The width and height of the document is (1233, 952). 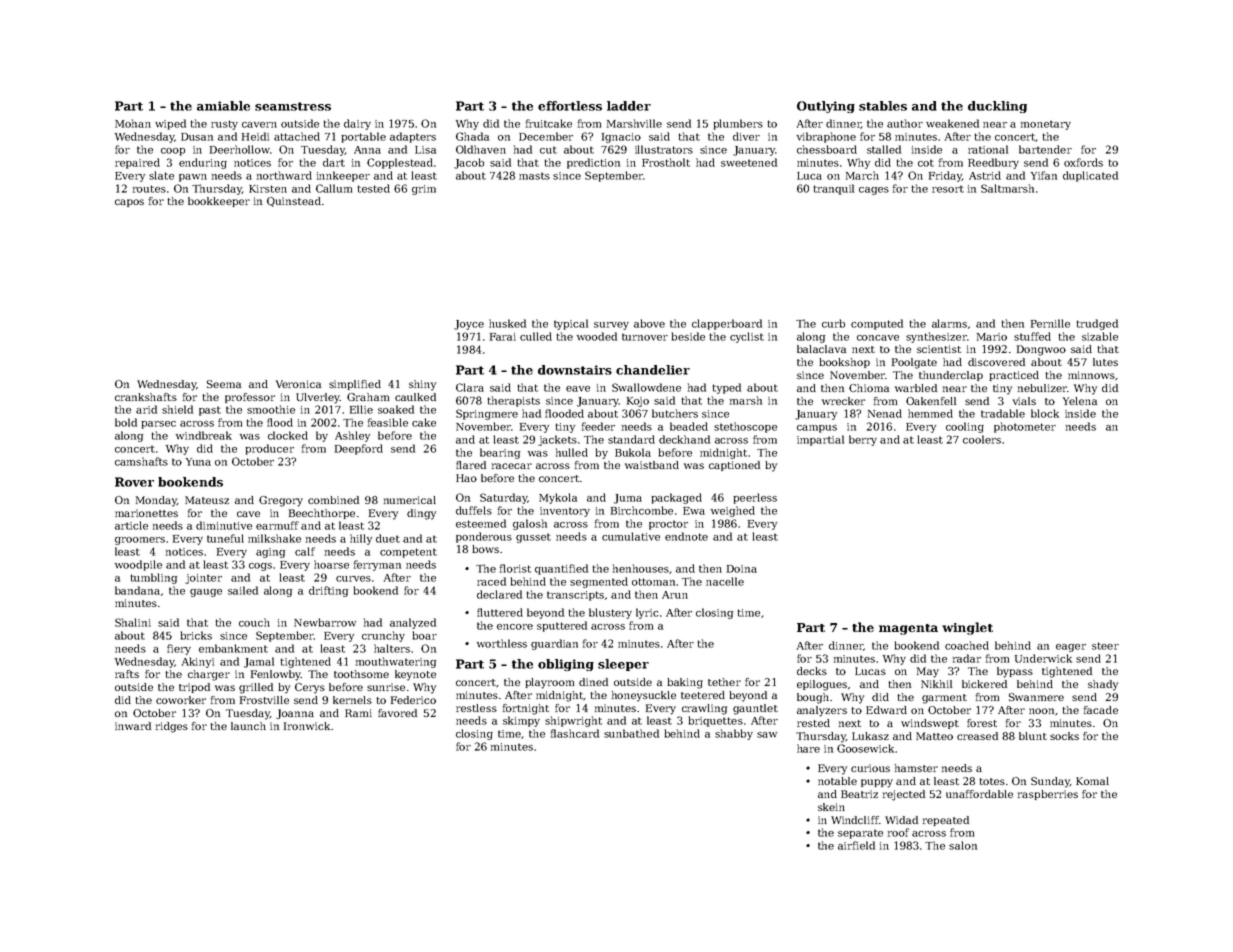 What do you see at coordinates (172, 727) in the document?
I see `ridges` at bounding box center [172, 727].
